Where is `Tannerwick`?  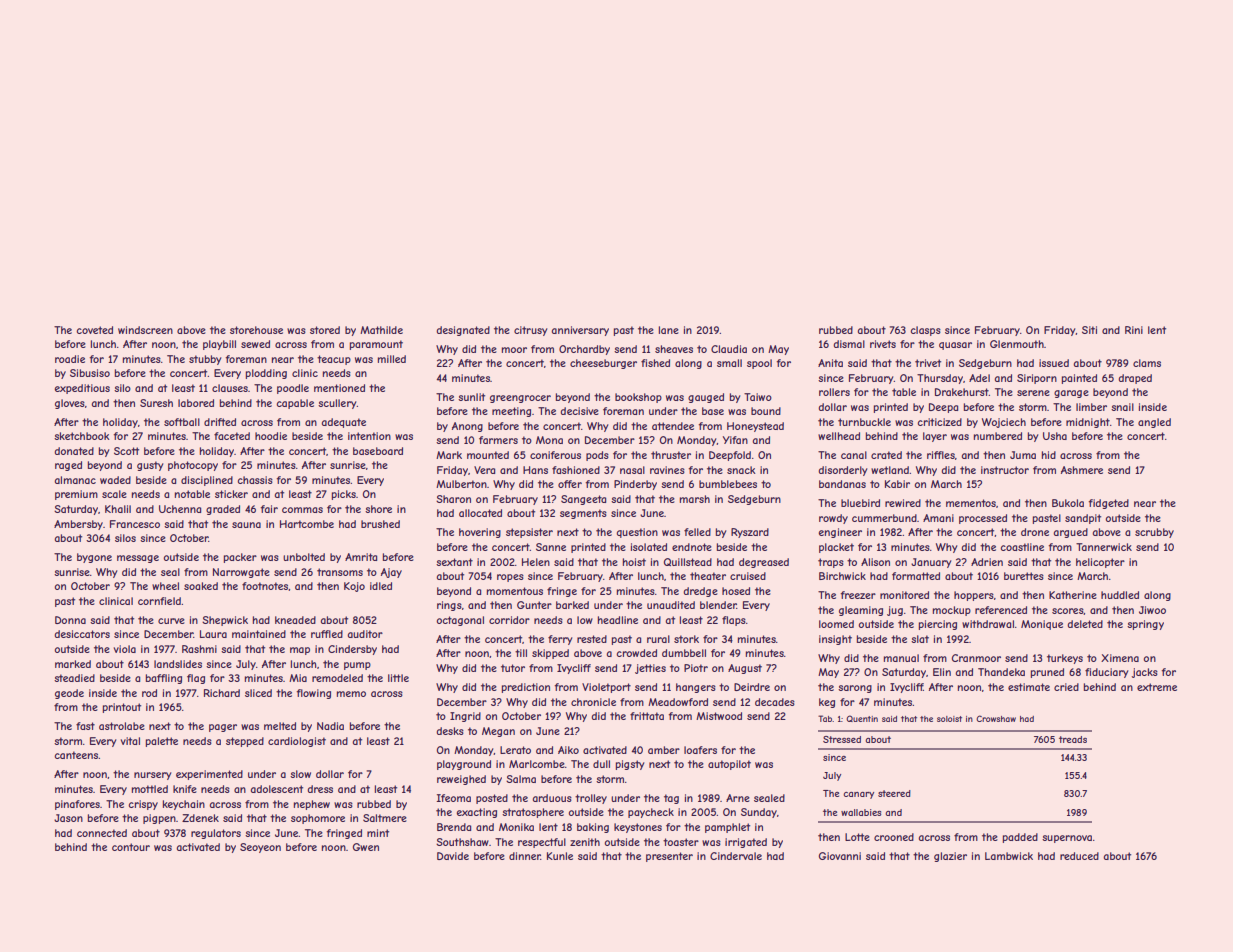
Tannerwick is located at coordinates (1104, 547).
